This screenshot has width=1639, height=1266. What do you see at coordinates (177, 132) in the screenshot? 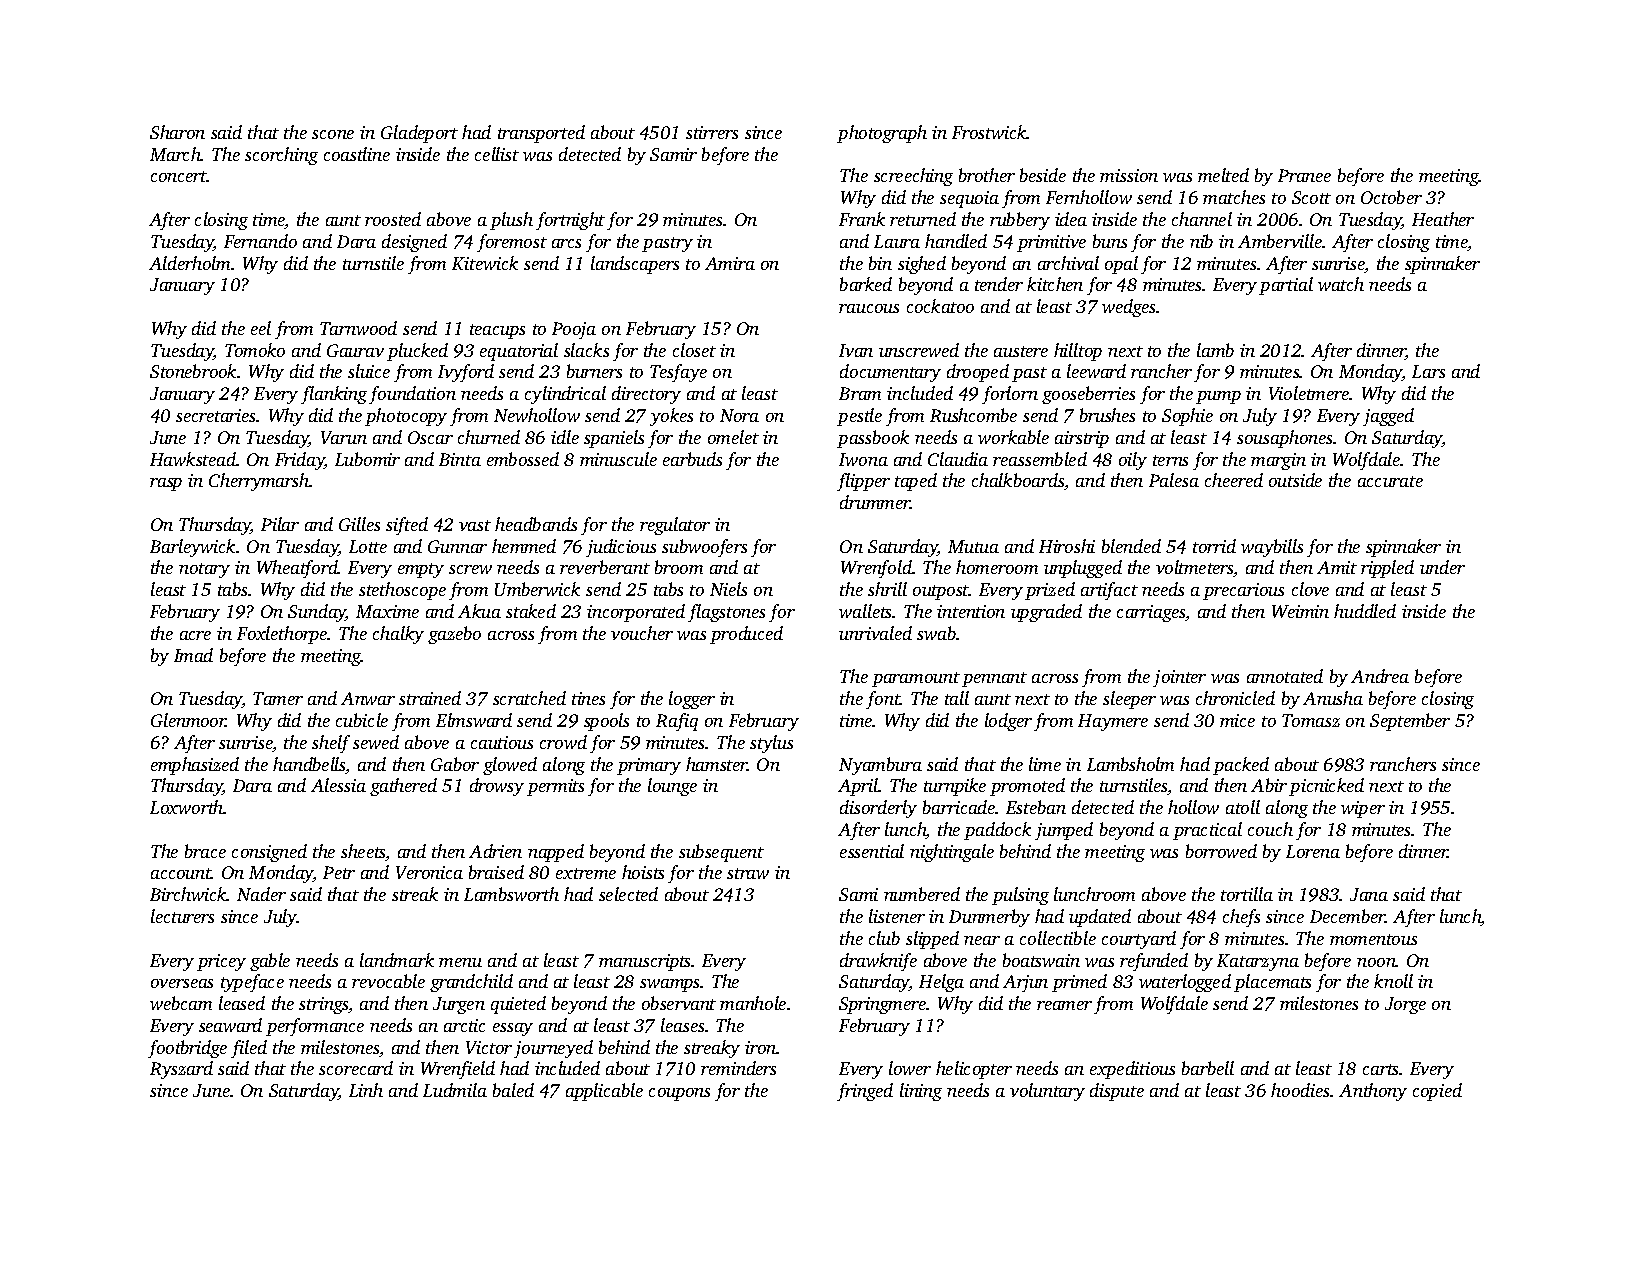
I see `Sharon` at bounding box center [177, 132].
